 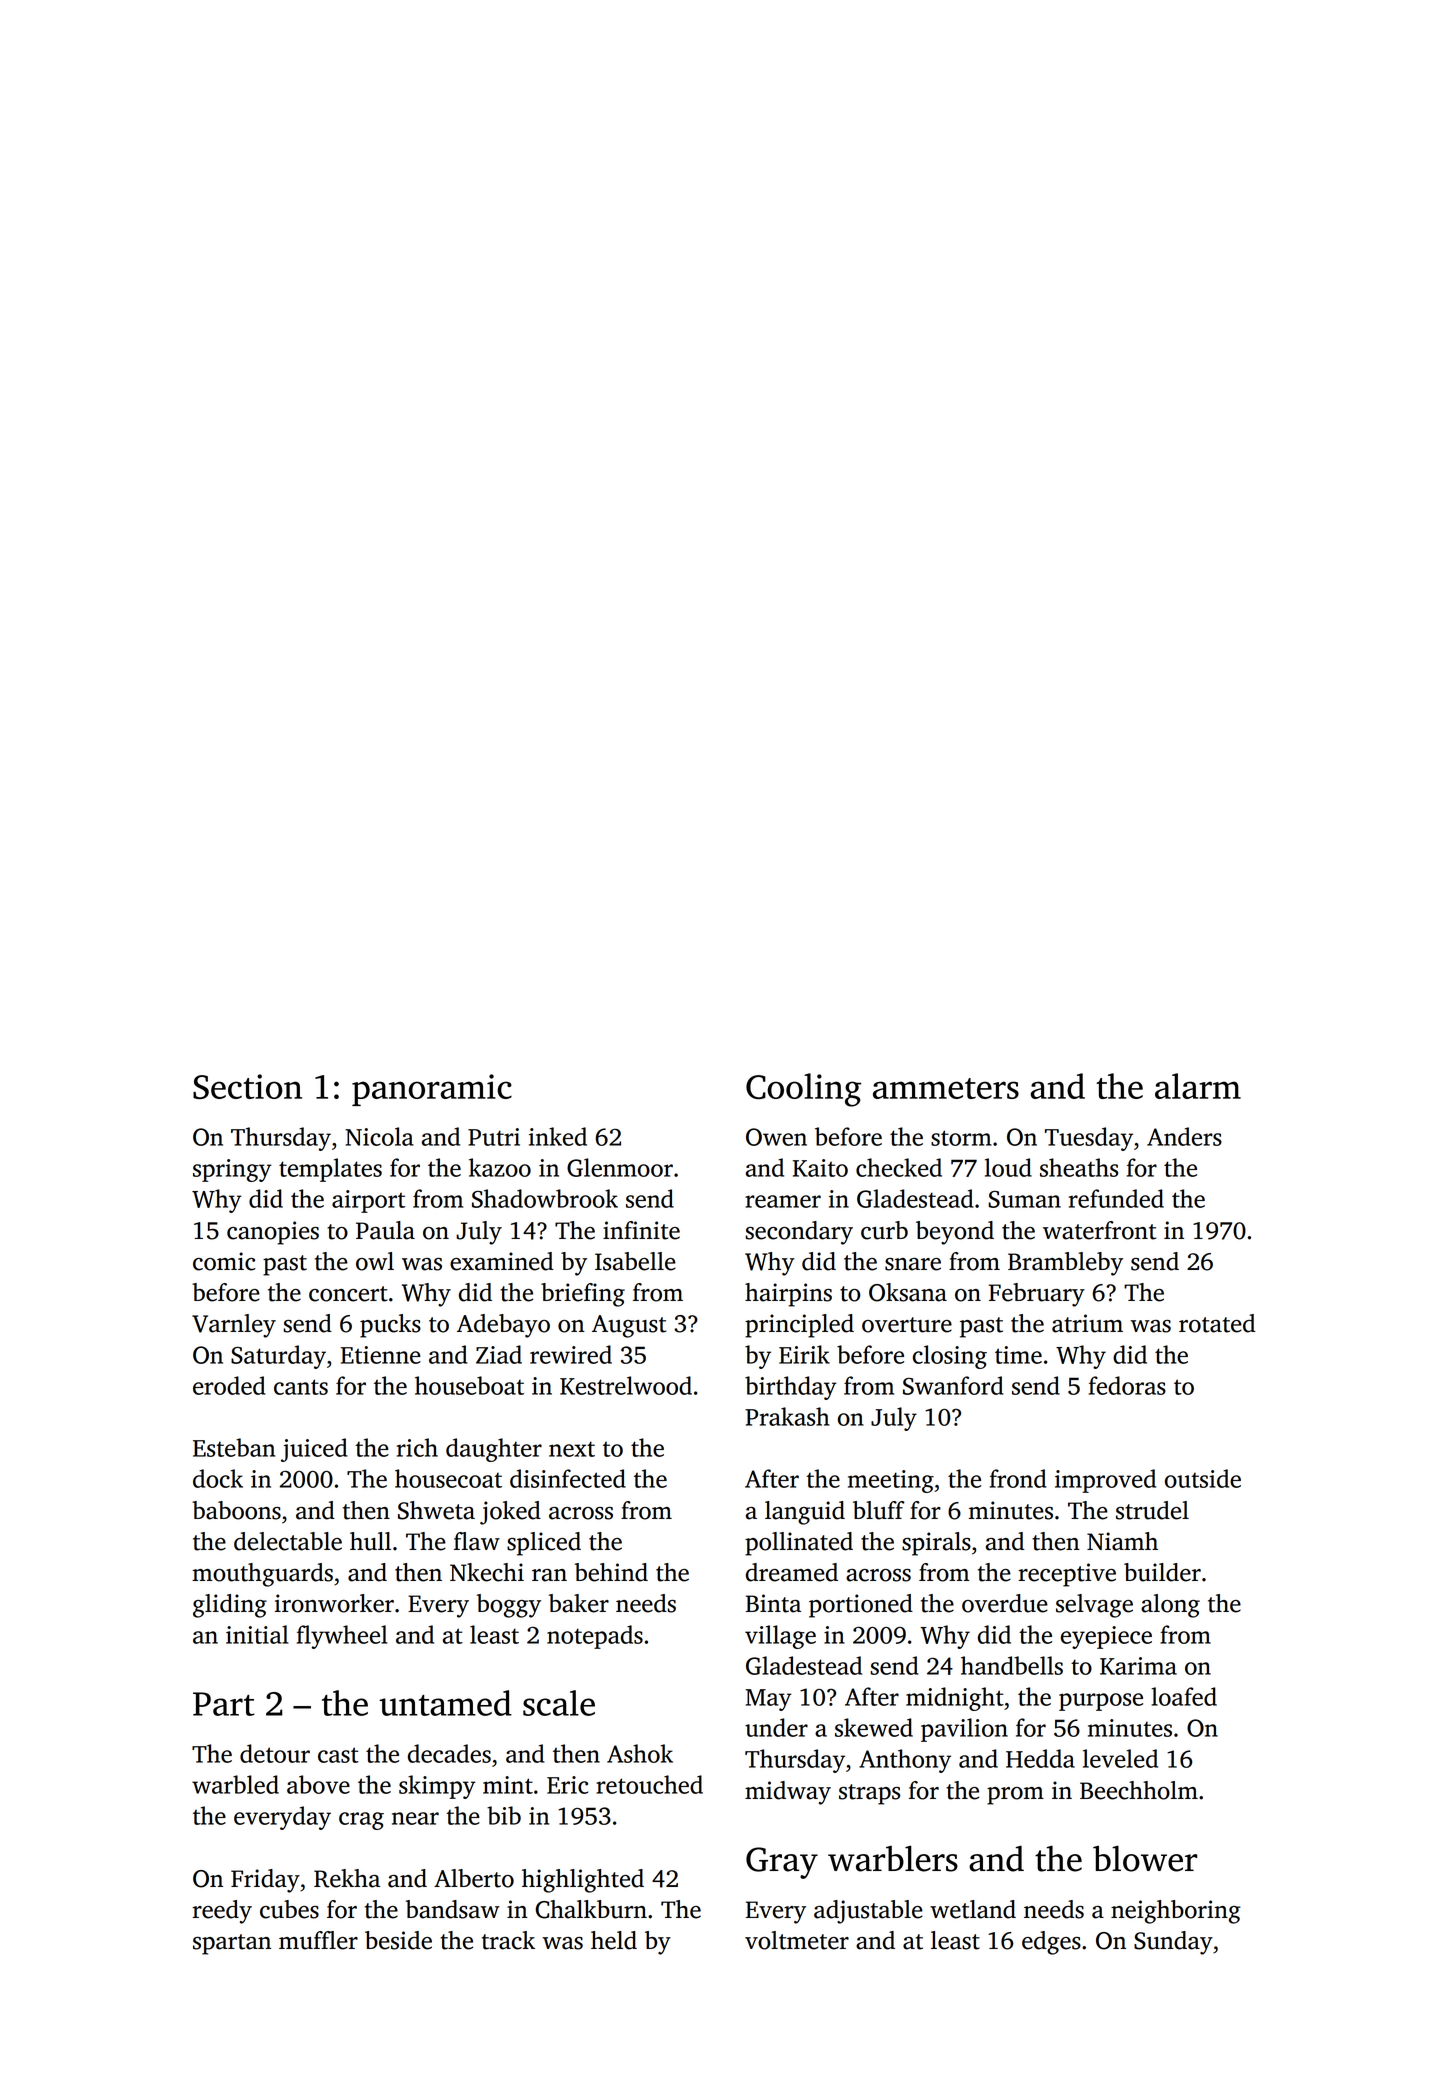 I want to click on juiced, so click(x=314, y=1450).
